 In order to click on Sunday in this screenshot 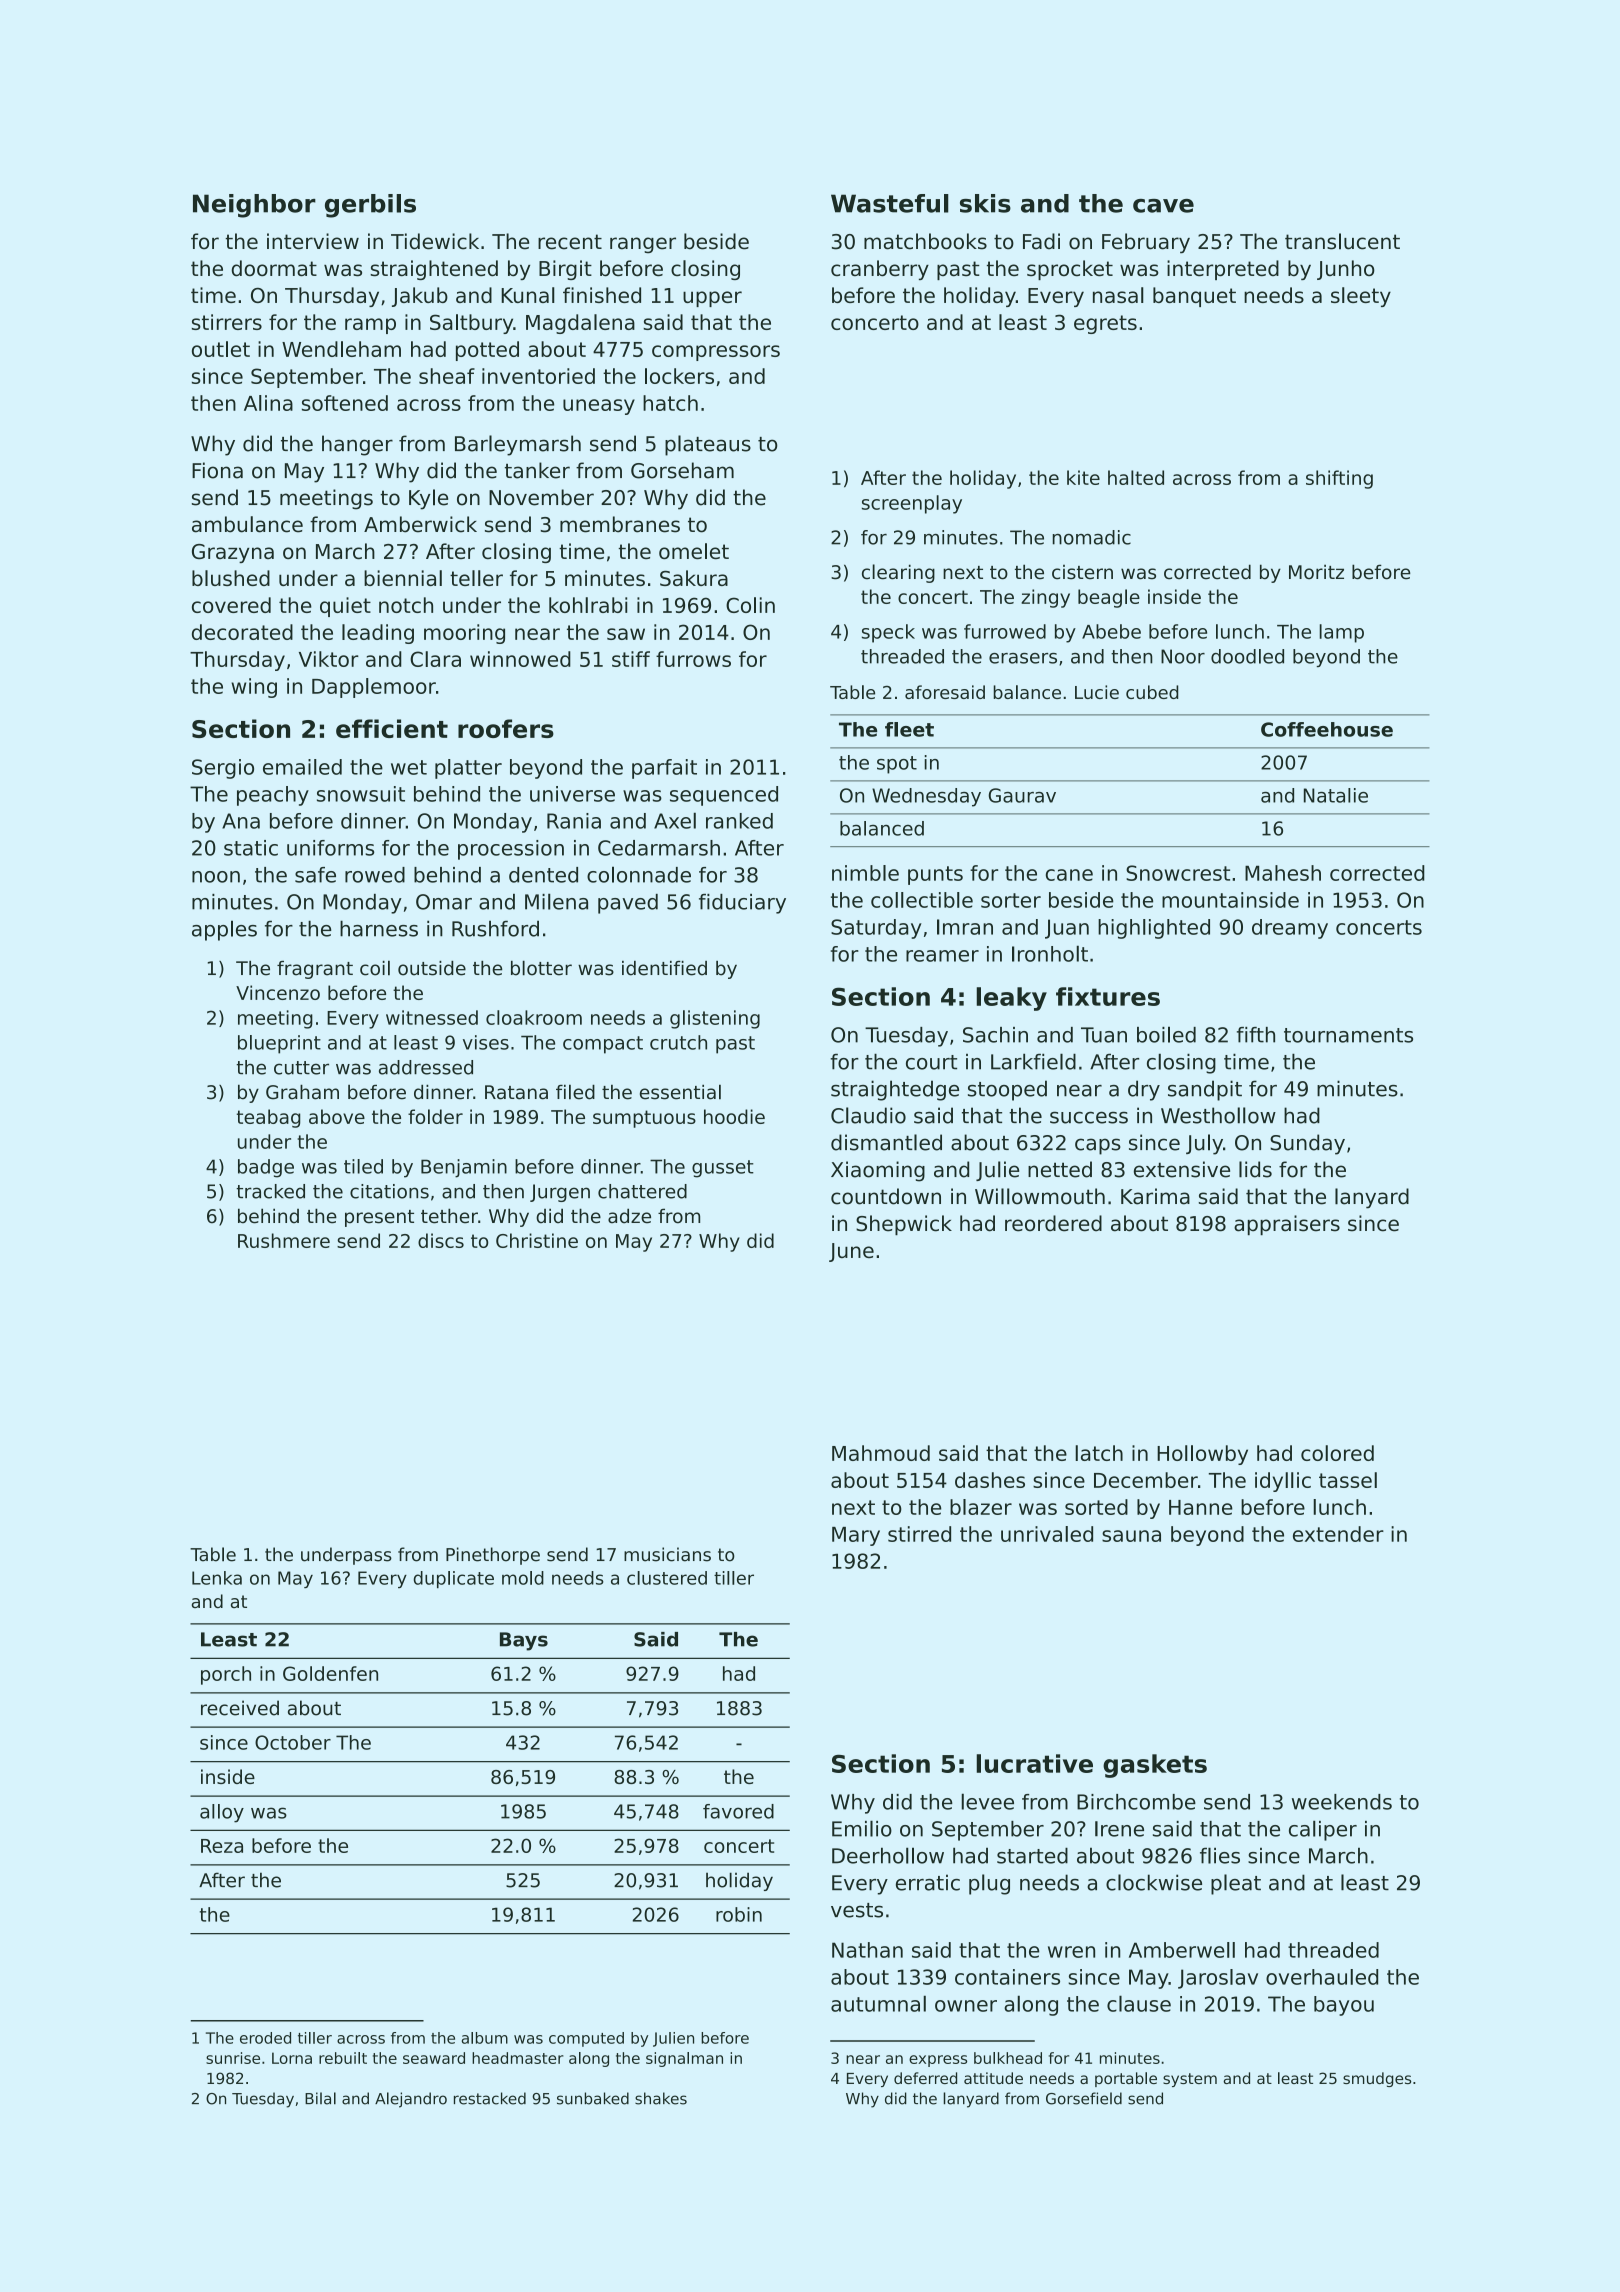, I will do `click(1307, 1144)`.
